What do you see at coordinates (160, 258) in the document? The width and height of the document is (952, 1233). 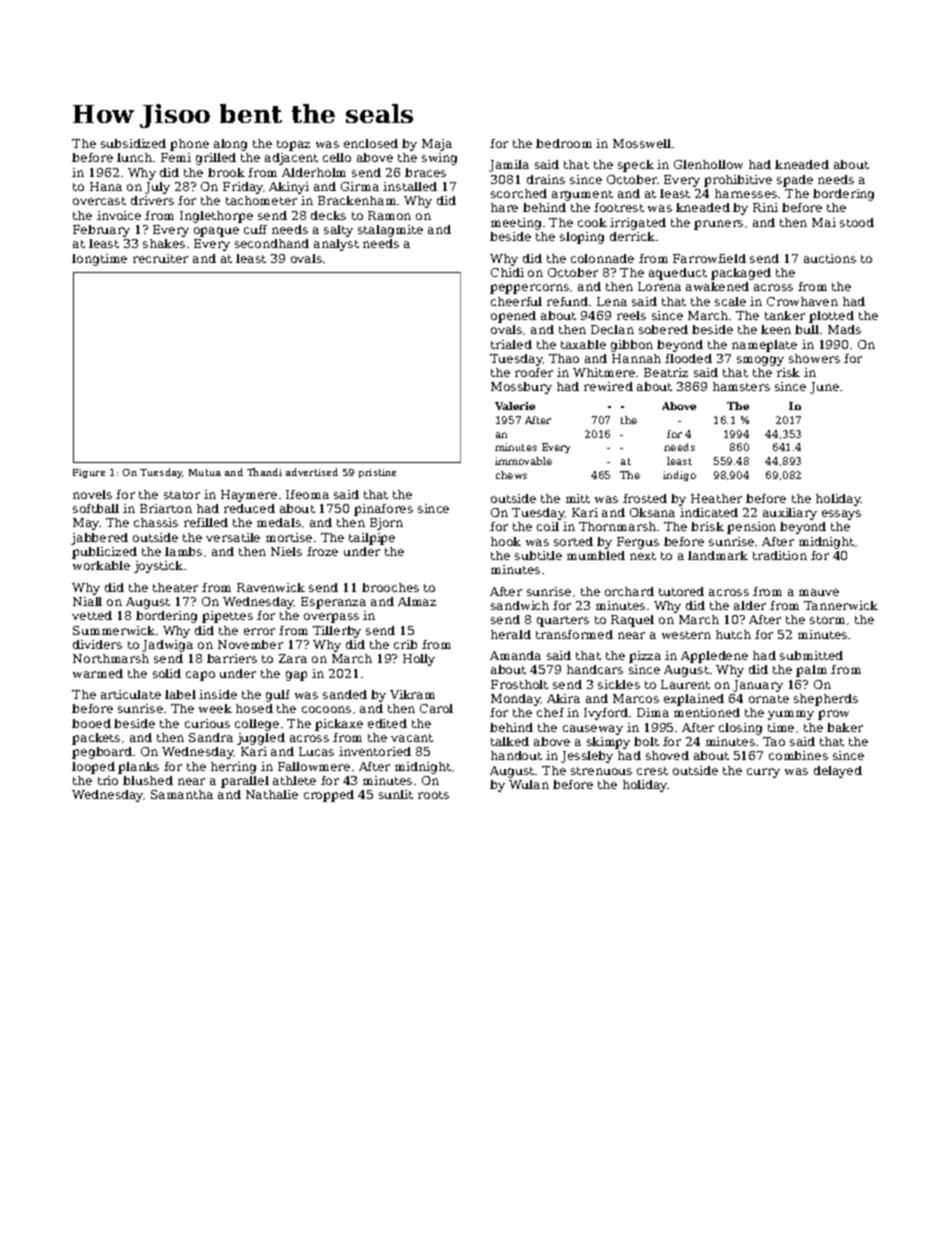 I see `recruiter` at bounding box center [160, 258].
